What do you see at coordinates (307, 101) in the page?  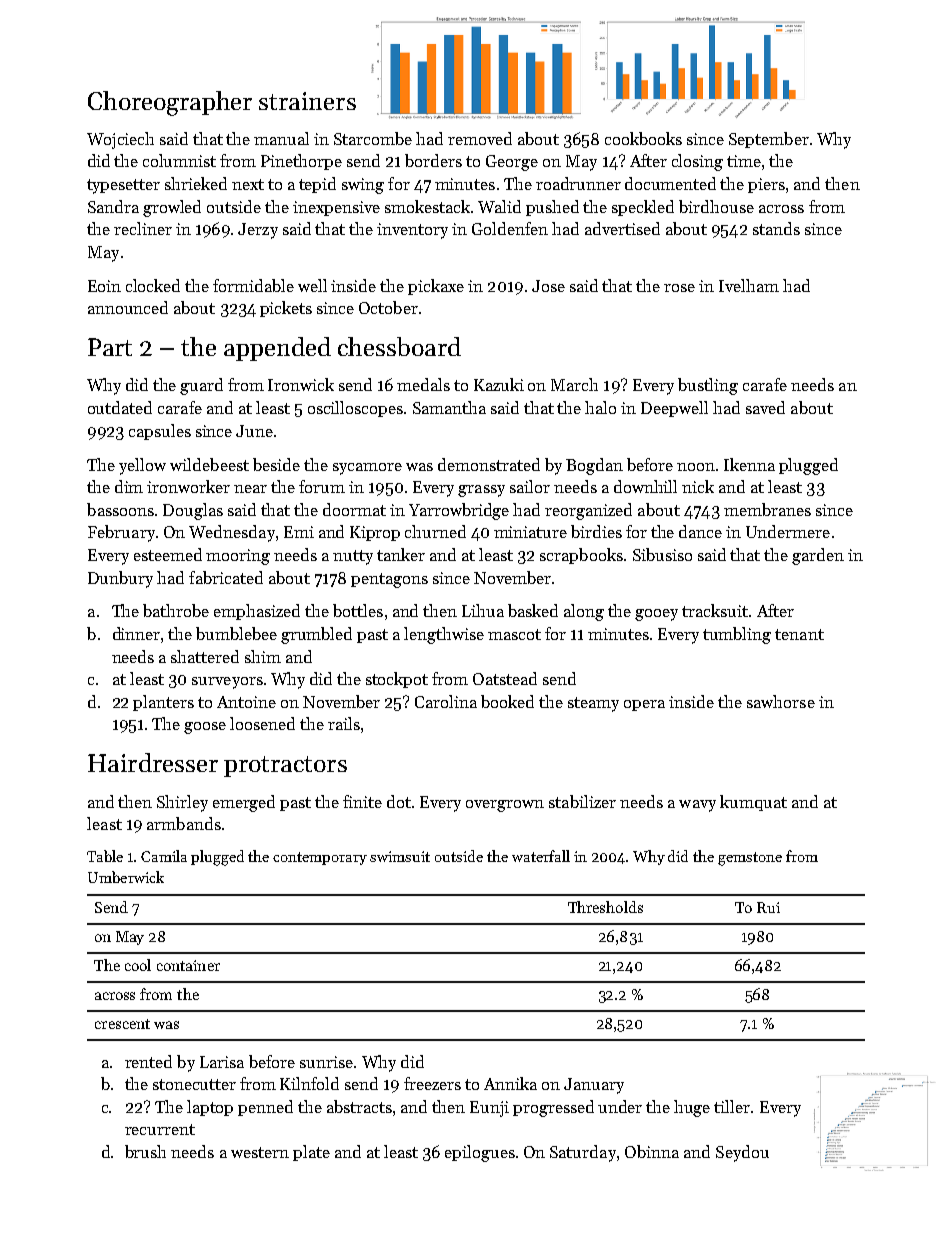 I see `strainers` at bounding box center [307, 101].
